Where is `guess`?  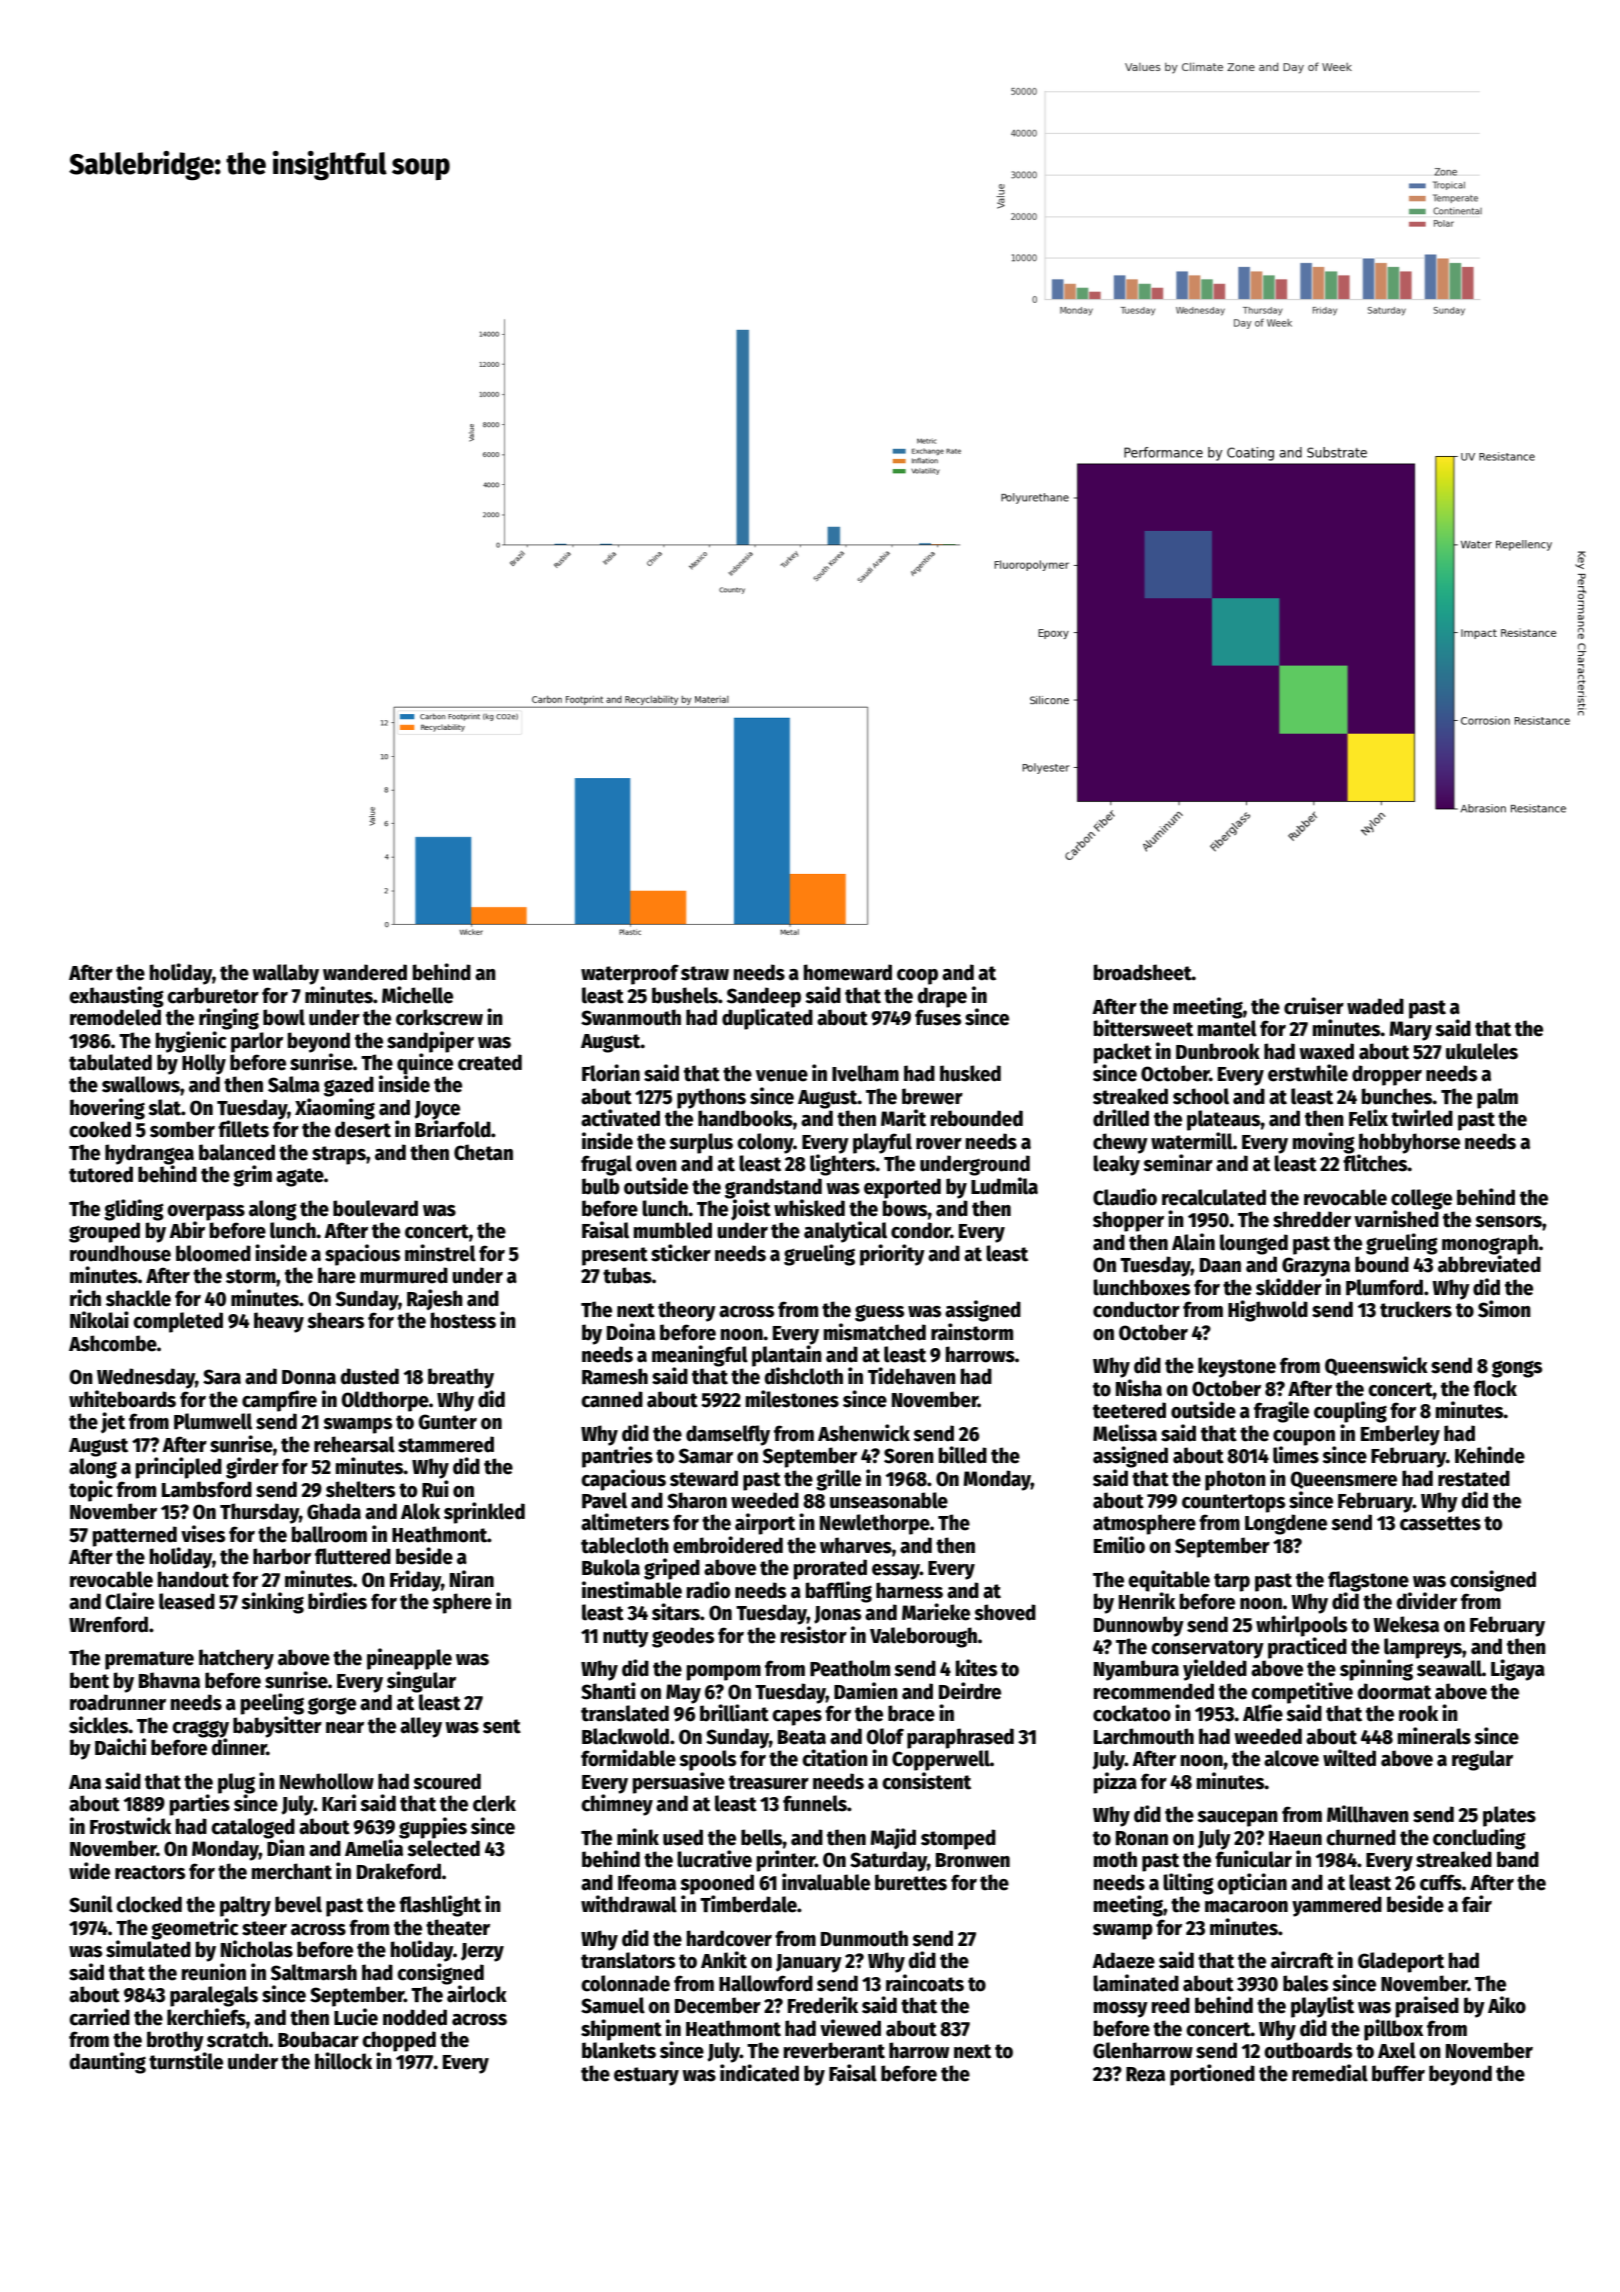 guess is located at coordinates (879, 1313).
